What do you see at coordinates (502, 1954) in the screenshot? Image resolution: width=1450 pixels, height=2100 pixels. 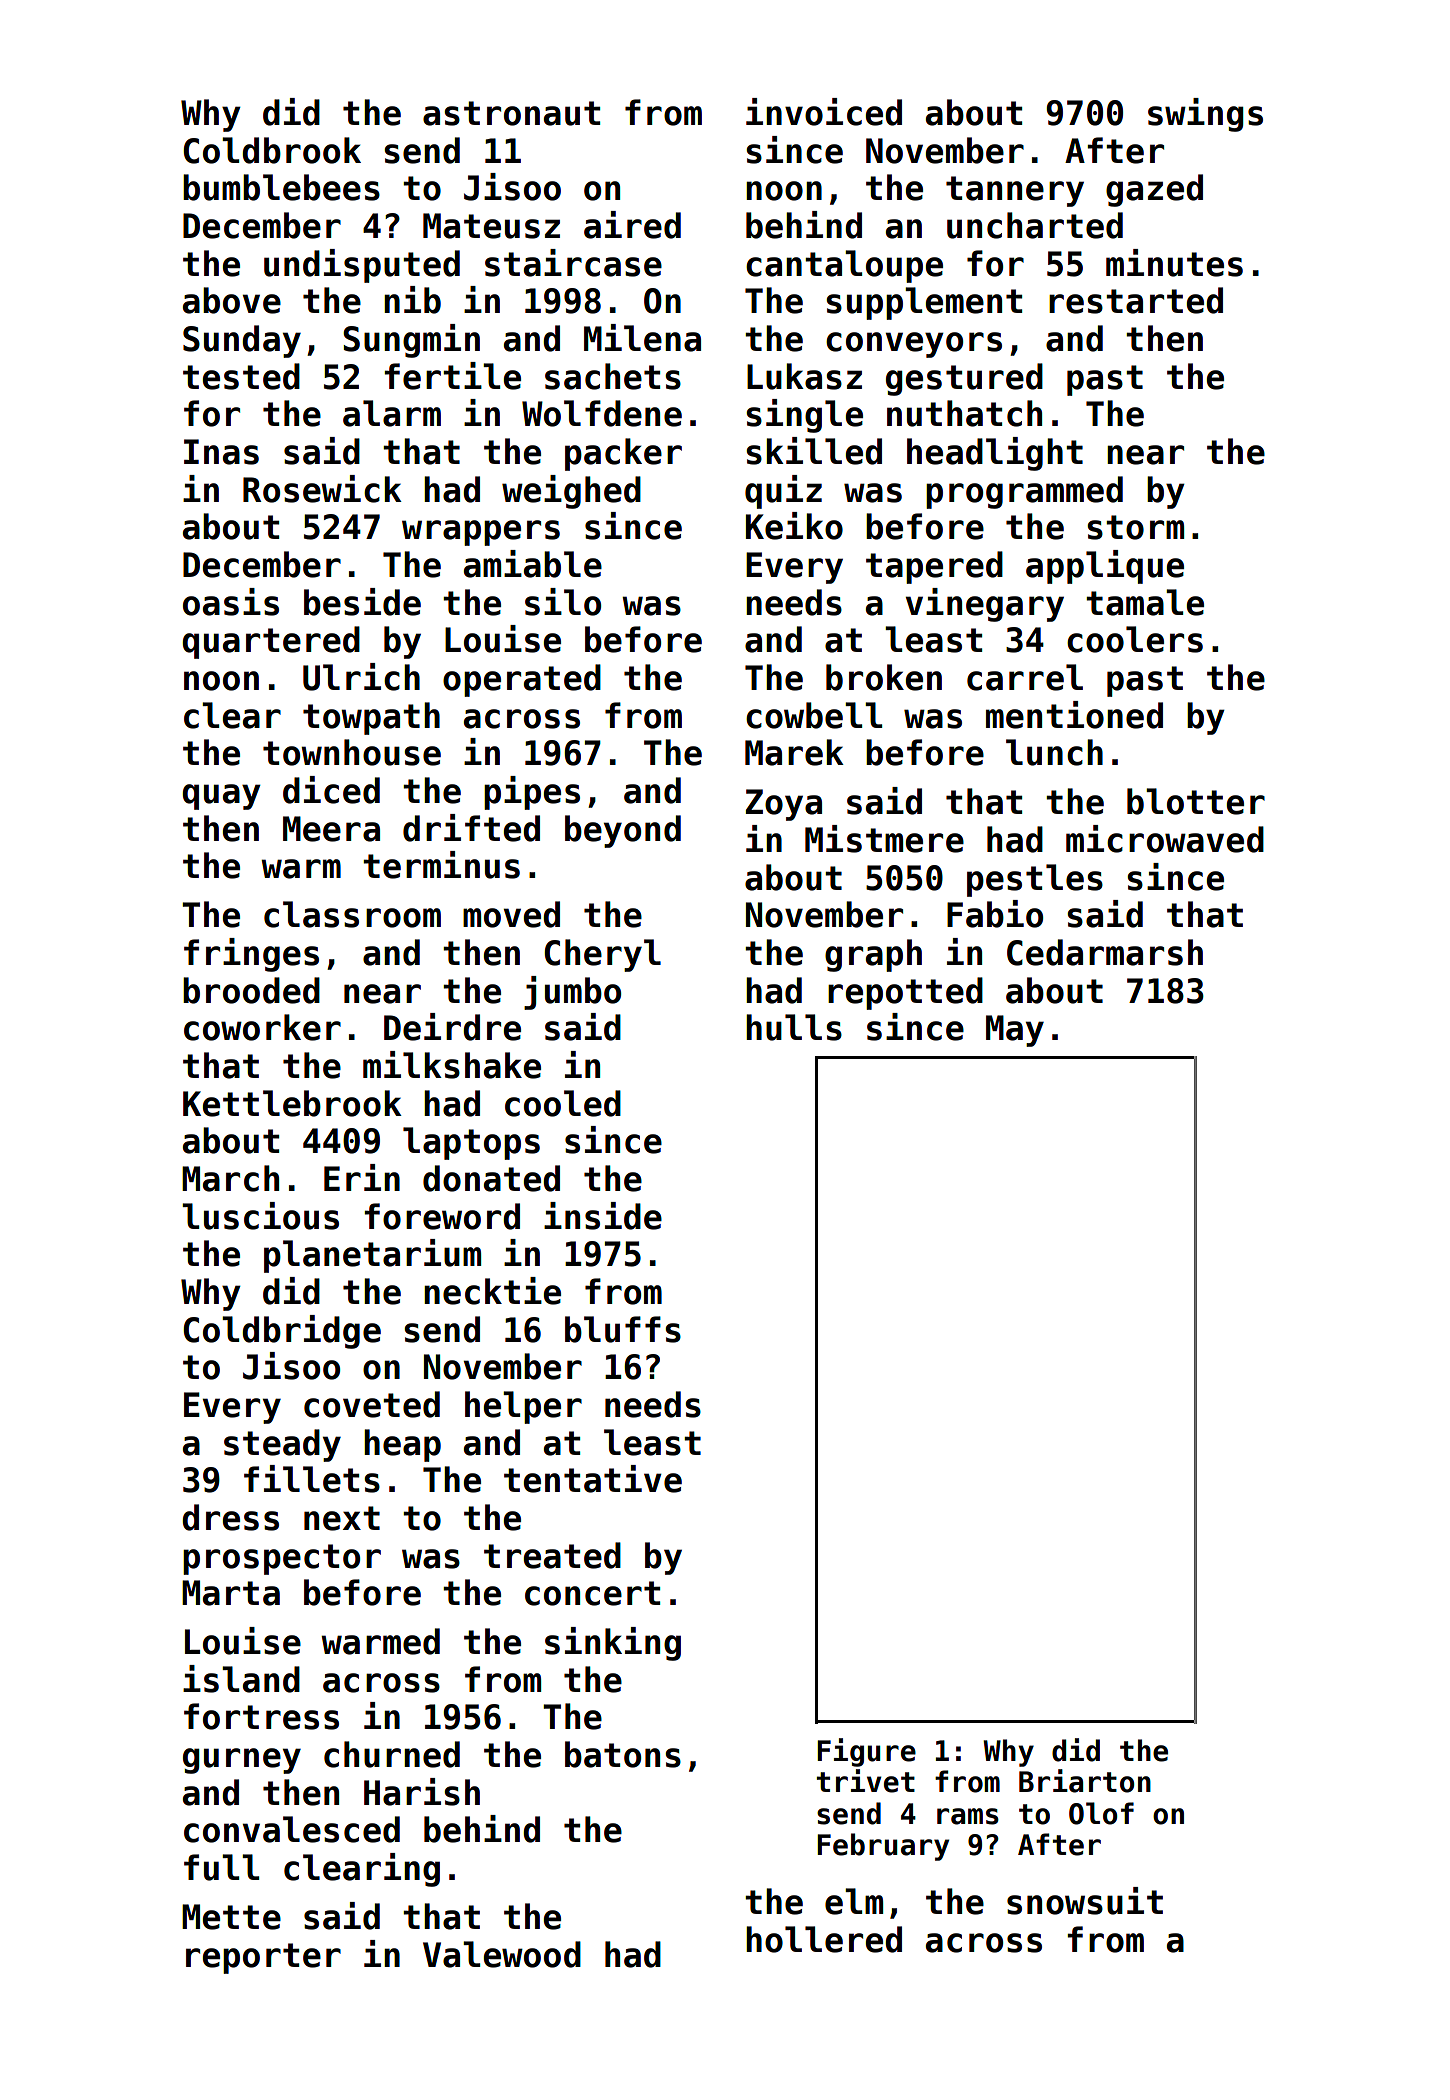 I see `Valewood` at bounding box center [502, 1954].
